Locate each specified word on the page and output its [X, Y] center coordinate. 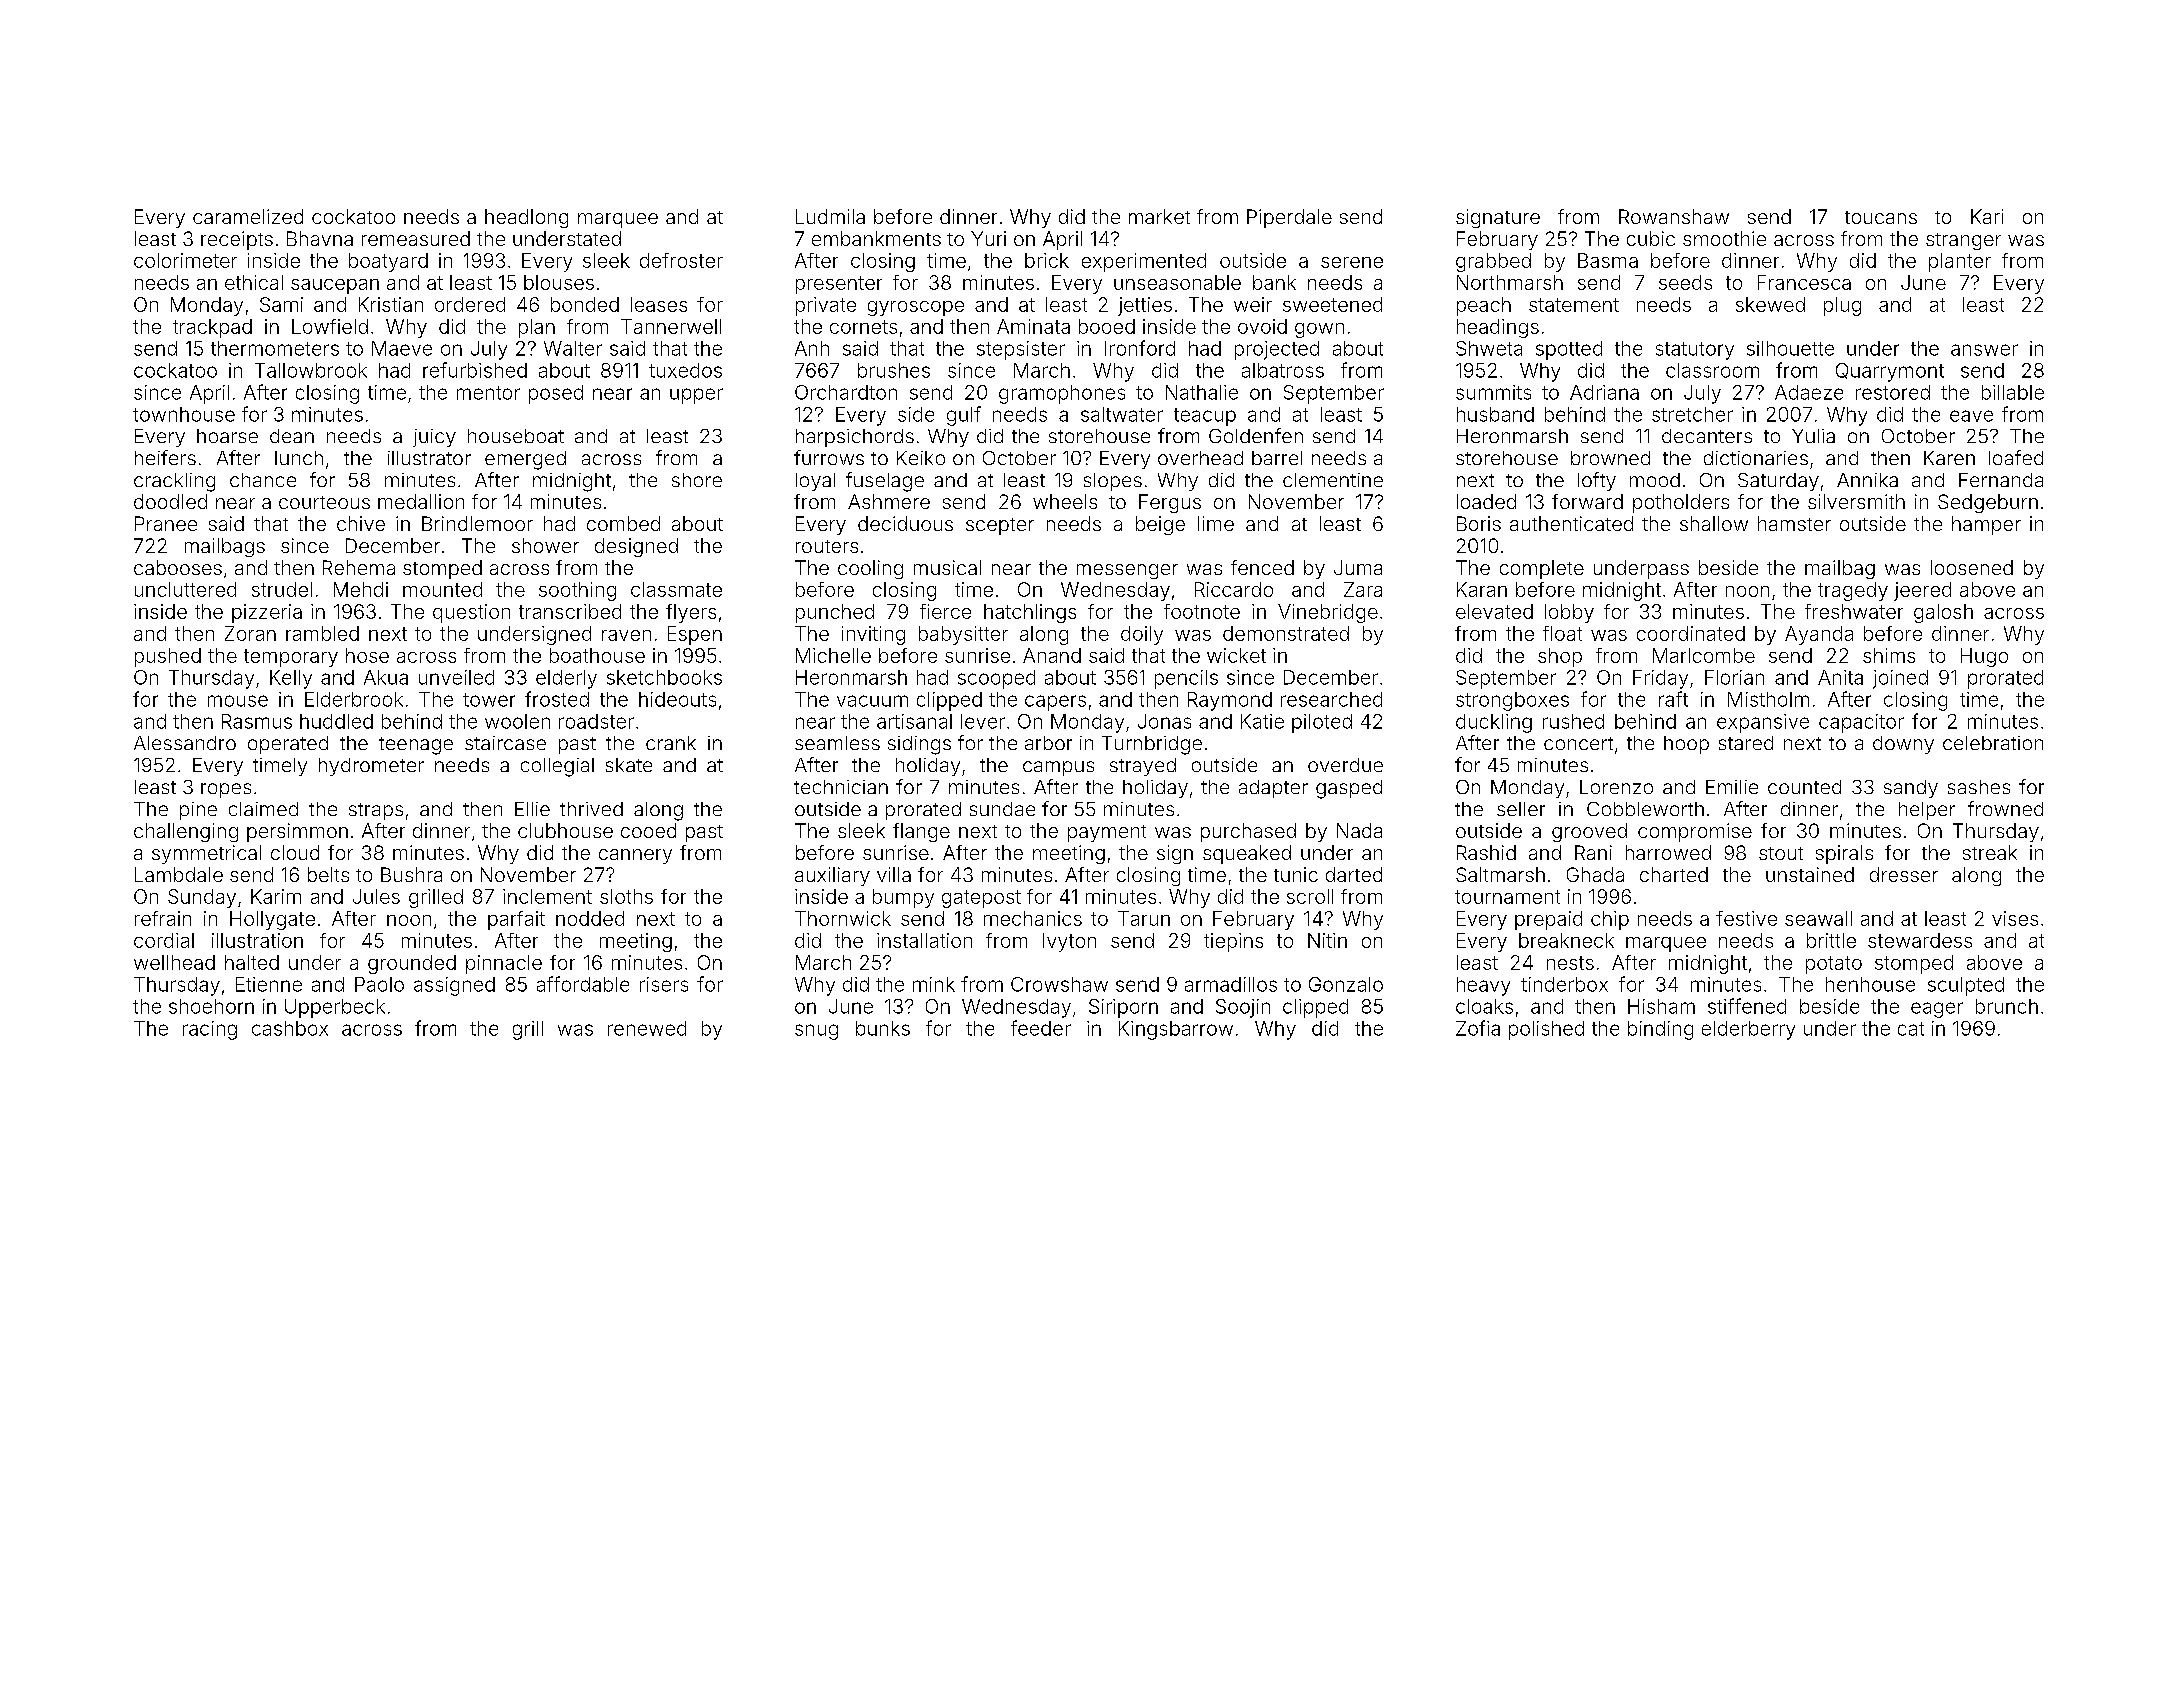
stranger [1963, 241]
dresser [1904, 874]
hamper [1986, 525]
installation [924, 940]
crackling [174, 482]
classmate [676, 589]
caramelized [248, 216]
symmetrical [206, 854]
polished [1546, 1030]
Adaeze [1809, 392]
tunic [1296, 874]
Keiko [921, 458]
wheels [1065, 501]
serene [1352, 262]
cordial [164, 940]
